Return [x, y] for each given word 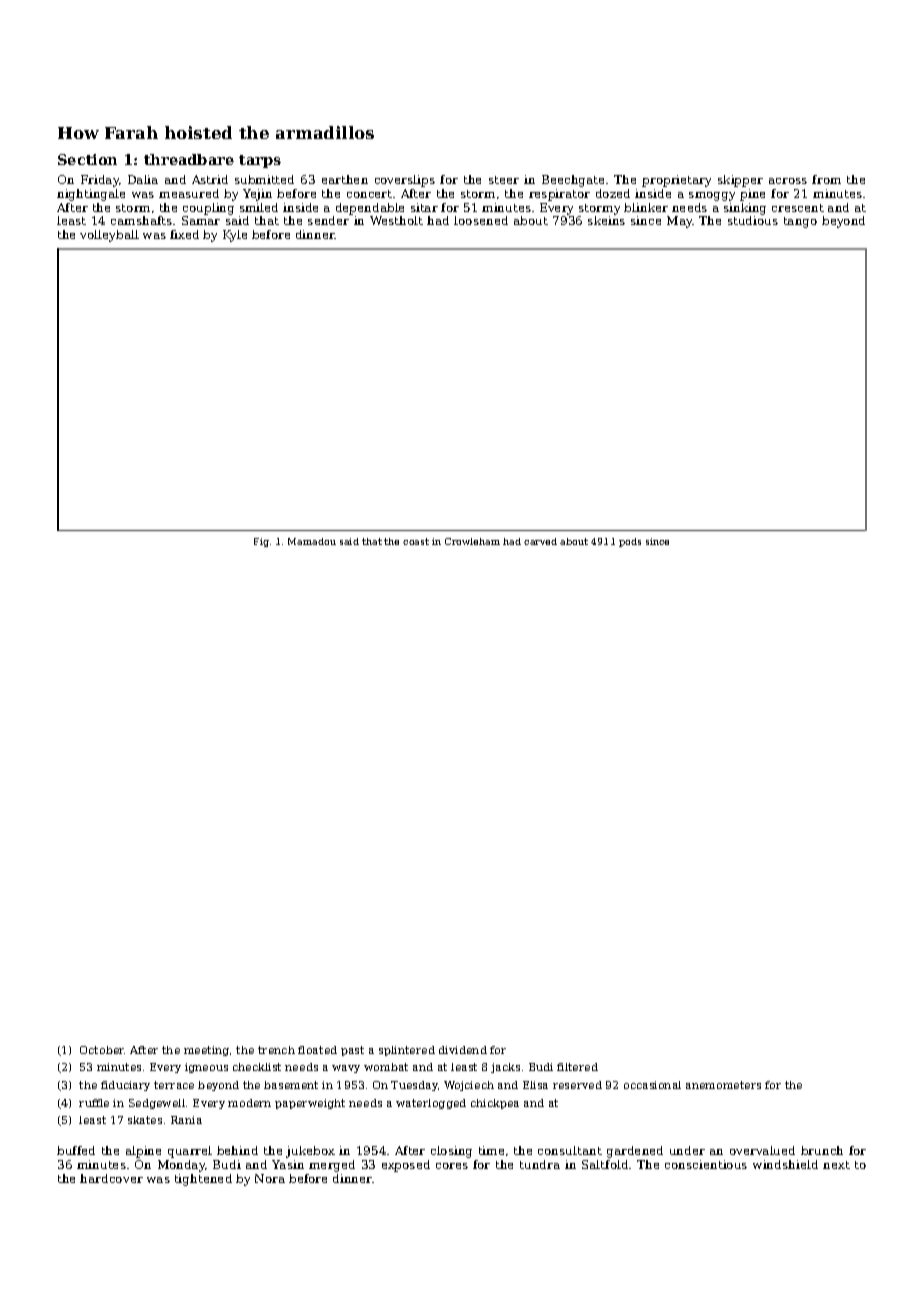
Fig [261, 542]
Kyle [235, 236]
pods [630, 542]
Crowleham [472, 541]
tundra [540, 1164]
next [836, 1165]
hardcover [111, 1178]
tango [800, 222]
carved [540, 541]
